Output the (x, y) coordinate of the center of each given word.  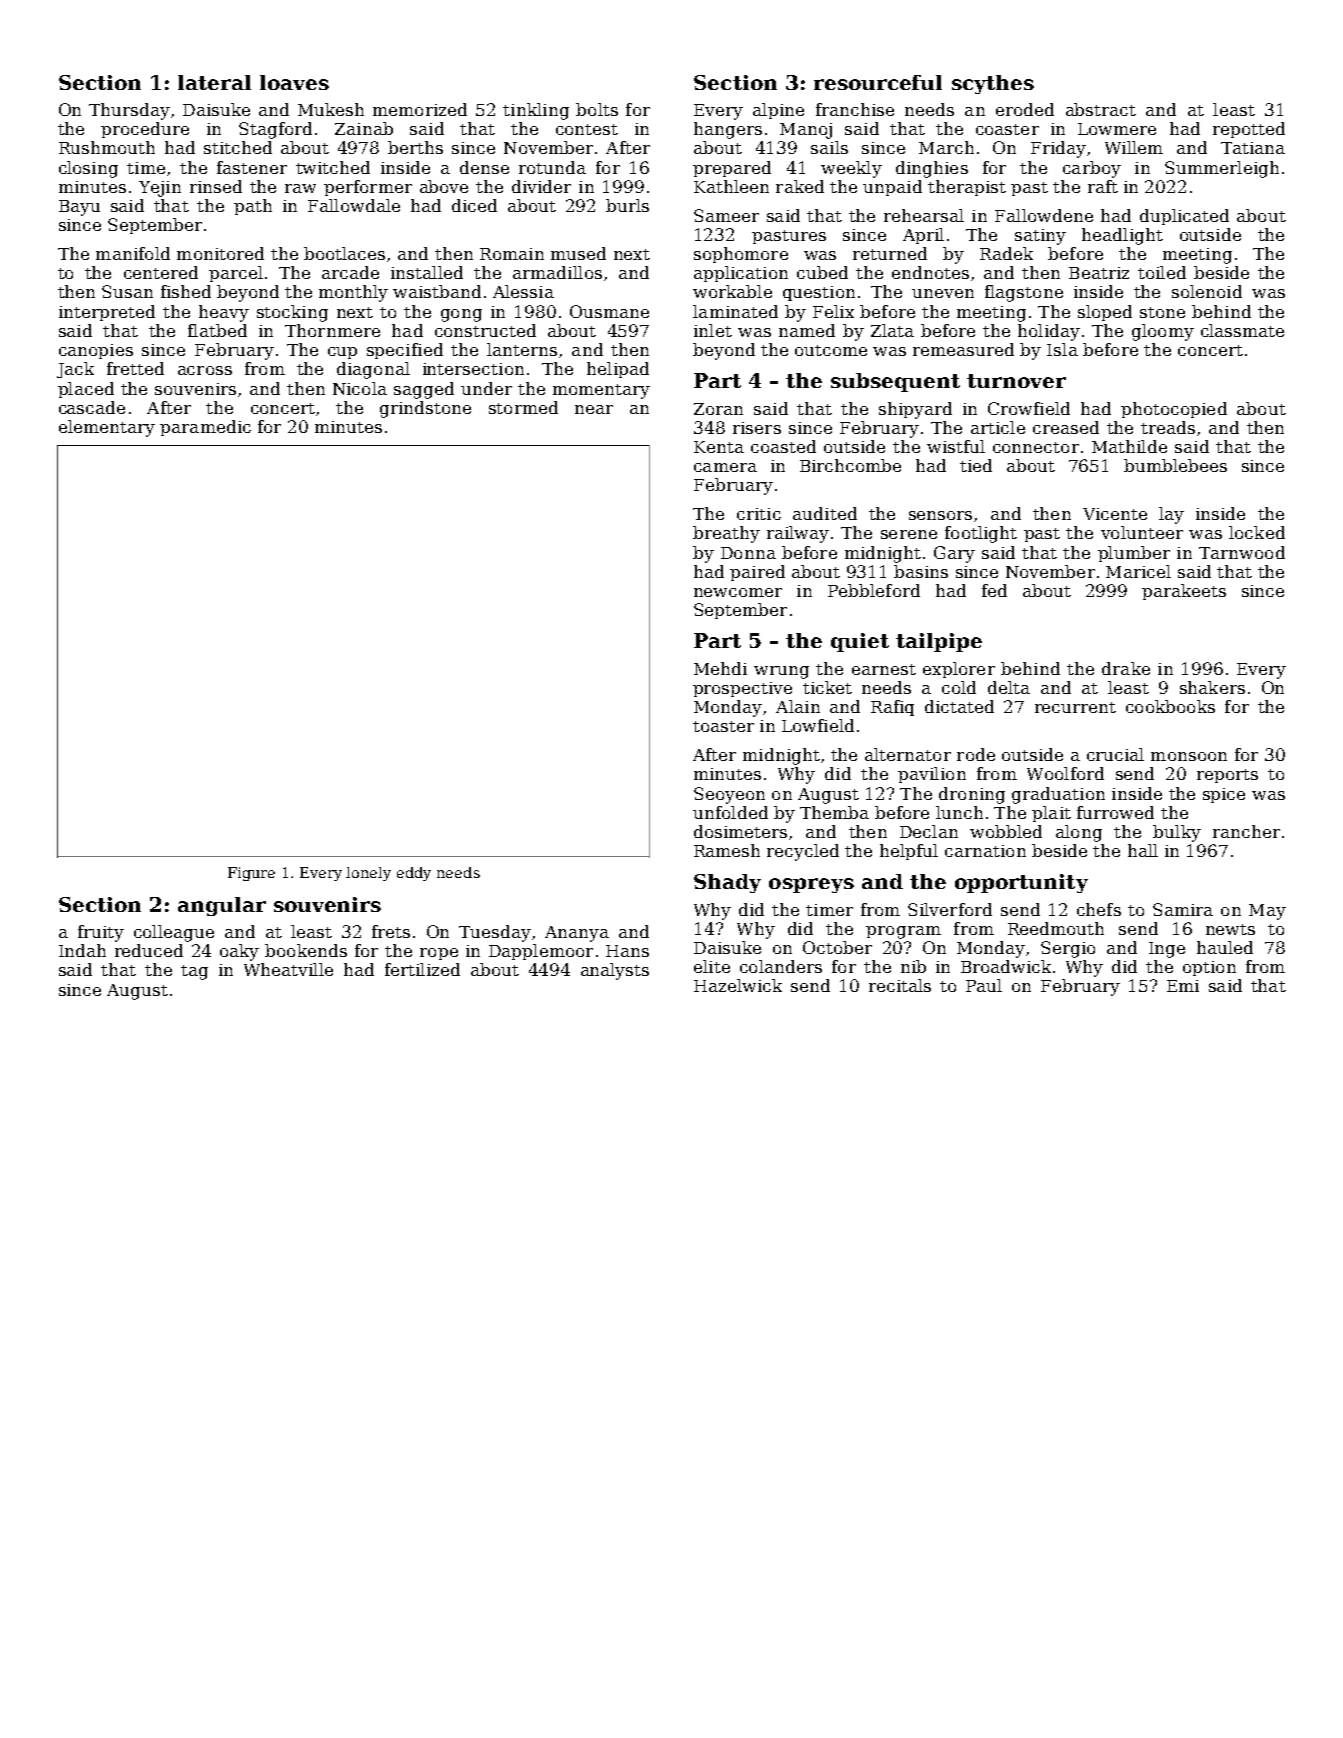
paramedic (205, 428)
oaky (239, 952)
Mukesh (331, 109)
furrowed (1115, 812)
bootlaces (344, 253)
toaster (723, 726)
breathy (726, 534)
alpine (778, 111)
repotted (1249, 130)
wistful (956, 446)
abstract (1101, 109)
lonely (368, 874)
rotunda (552, 167)
